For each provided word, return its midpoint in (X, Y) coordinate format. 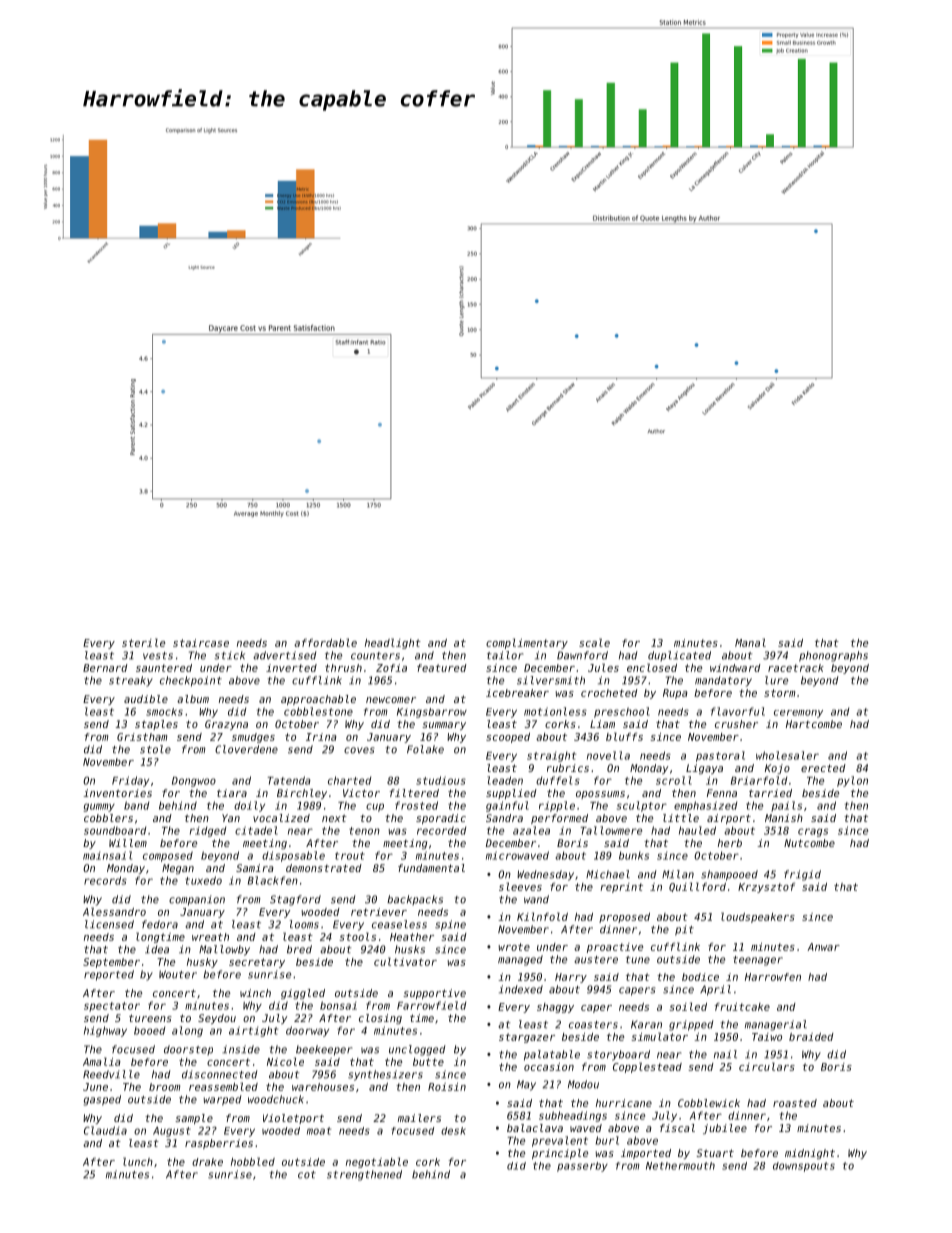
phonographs (833, 656)
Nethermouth (680, 1166)
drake (207, 1162)
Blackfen (273, 880)
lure (776, 680)
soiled (688, 1006)
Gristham (142, 737)
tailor (505, 655)
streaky (131, 681)
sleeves (520, 886)
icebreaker (517, 693)
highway (105, 1031)
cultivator (405, 961)
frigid (802, 875)
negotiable (377, 1162)
